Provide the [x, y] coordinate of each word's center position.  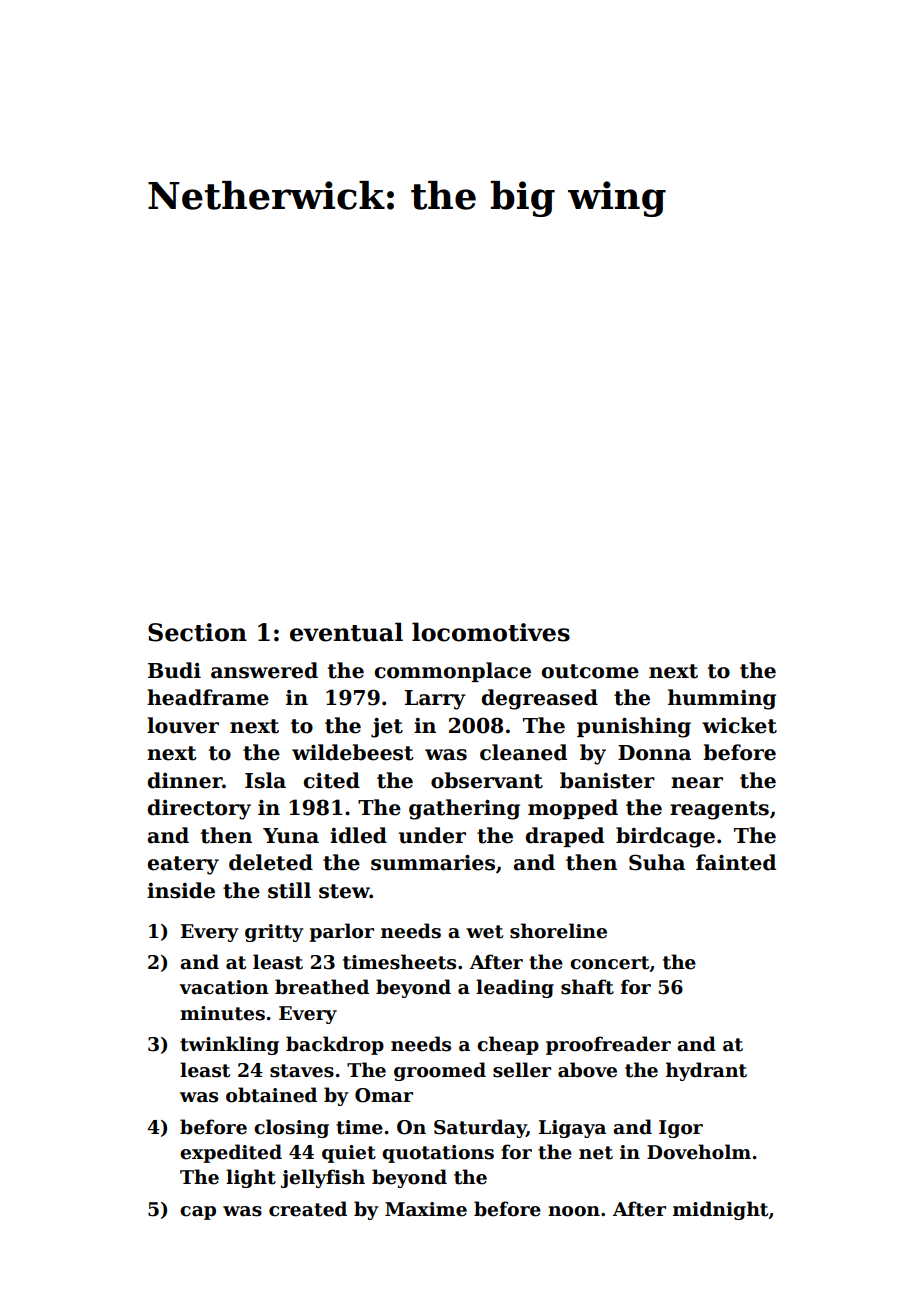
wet [484, 932]
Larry [435, 700]
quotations [438, 1154]
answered [264, 670]
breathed [322, 987]
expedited [231, 1153]
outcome [590, 671]
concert [609, 963]
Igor [681, 1129]
